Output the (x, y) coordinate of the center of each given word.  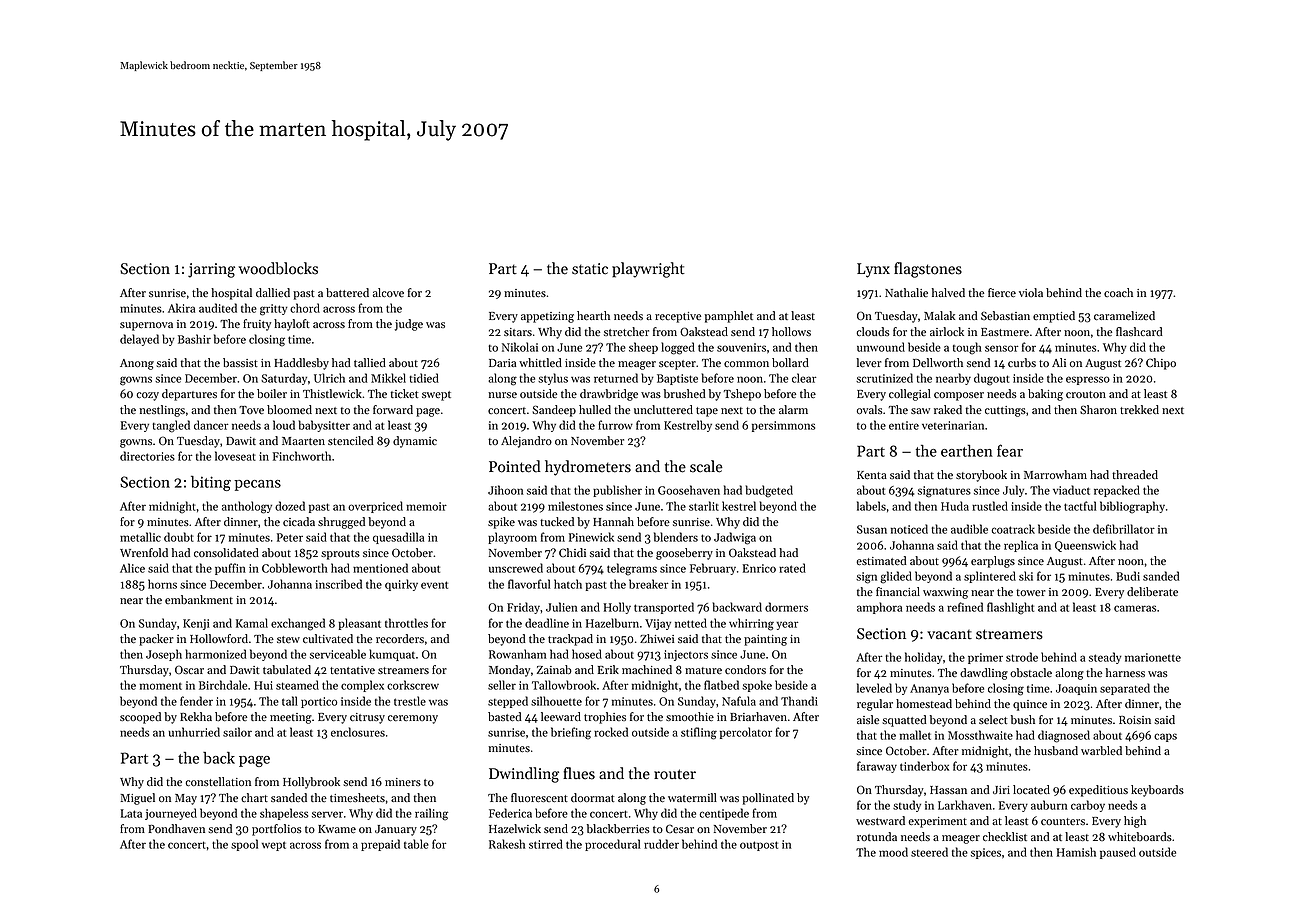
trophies (605, 718)
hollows (791, 331)
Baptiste (677, 379)
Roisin (1135, 720)
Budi (1128, 576)
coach (1118, 293)
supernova (146, 326)
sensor (1001, 348)
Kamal (252, 623)
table (416, 844)
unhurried (194, 732)
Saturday (284, 379)
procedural (612, 845)
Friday (523, 608)
